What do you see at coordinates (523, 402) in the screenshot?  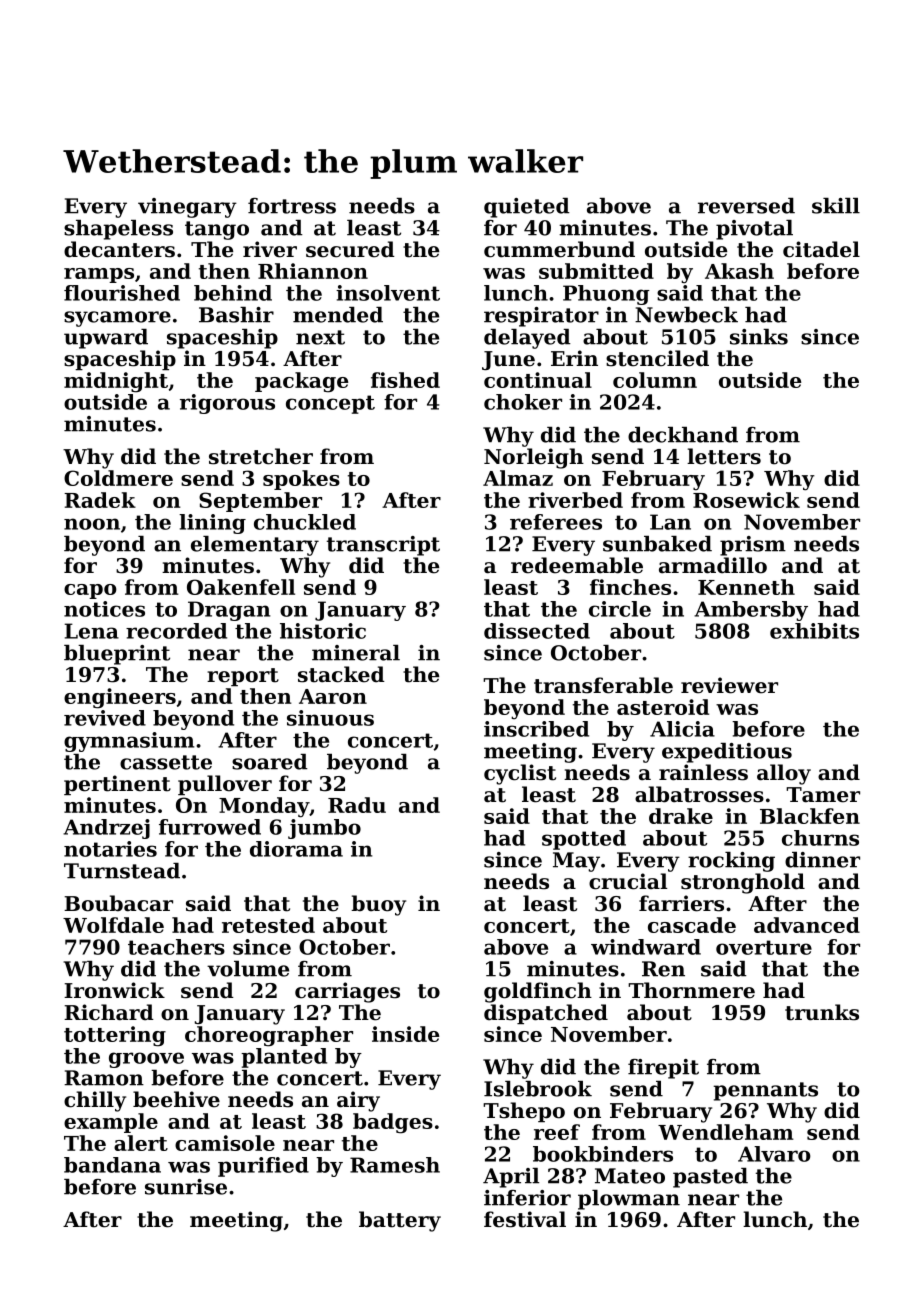 I see `choker` at bounding box center [523, 402].
